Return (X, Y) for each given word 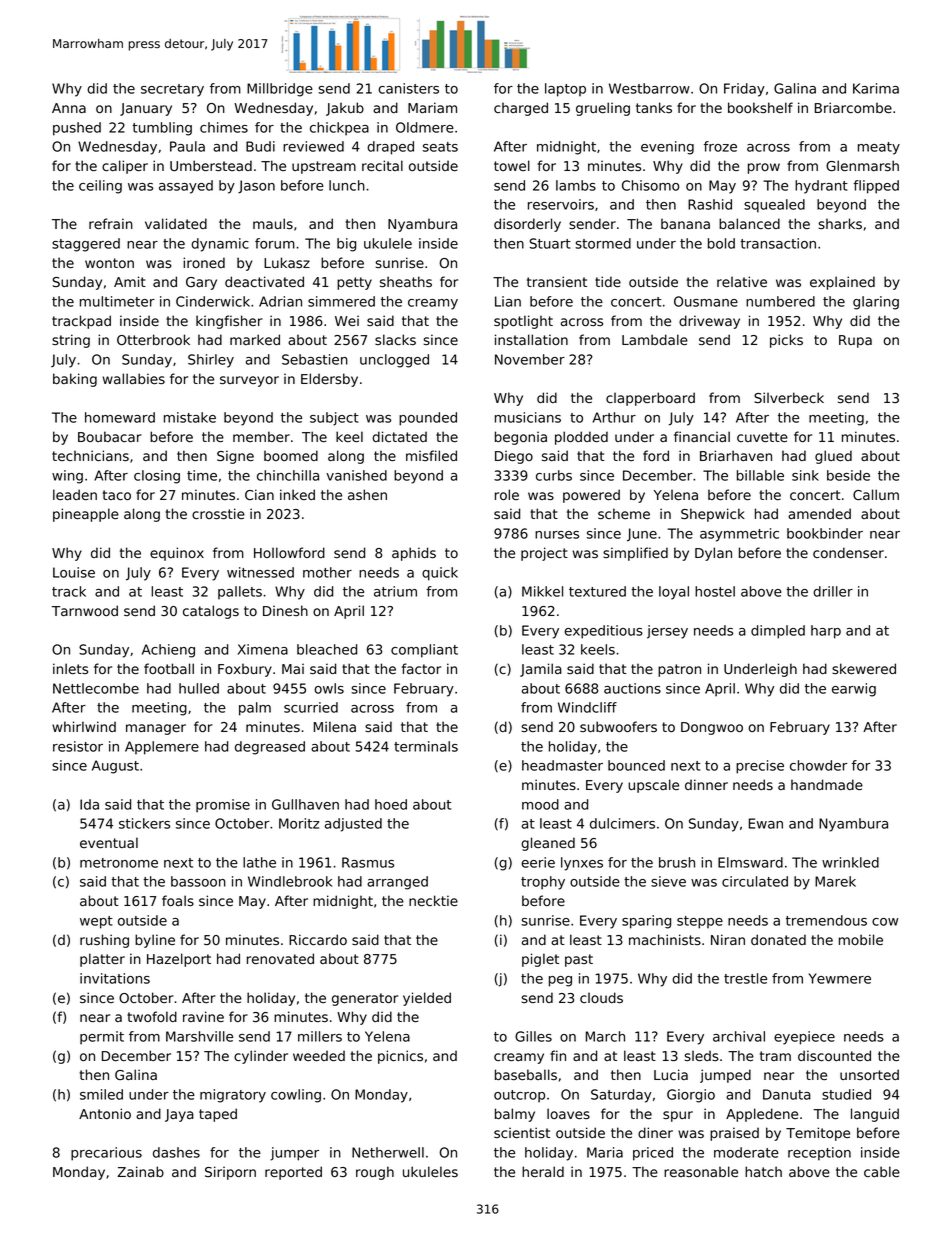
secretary (172, 90)
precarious (106, 1154)
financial (702, 436)
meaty (879, 148)
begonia (521, 438)
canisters (408, 88)
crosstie (218, 513)
